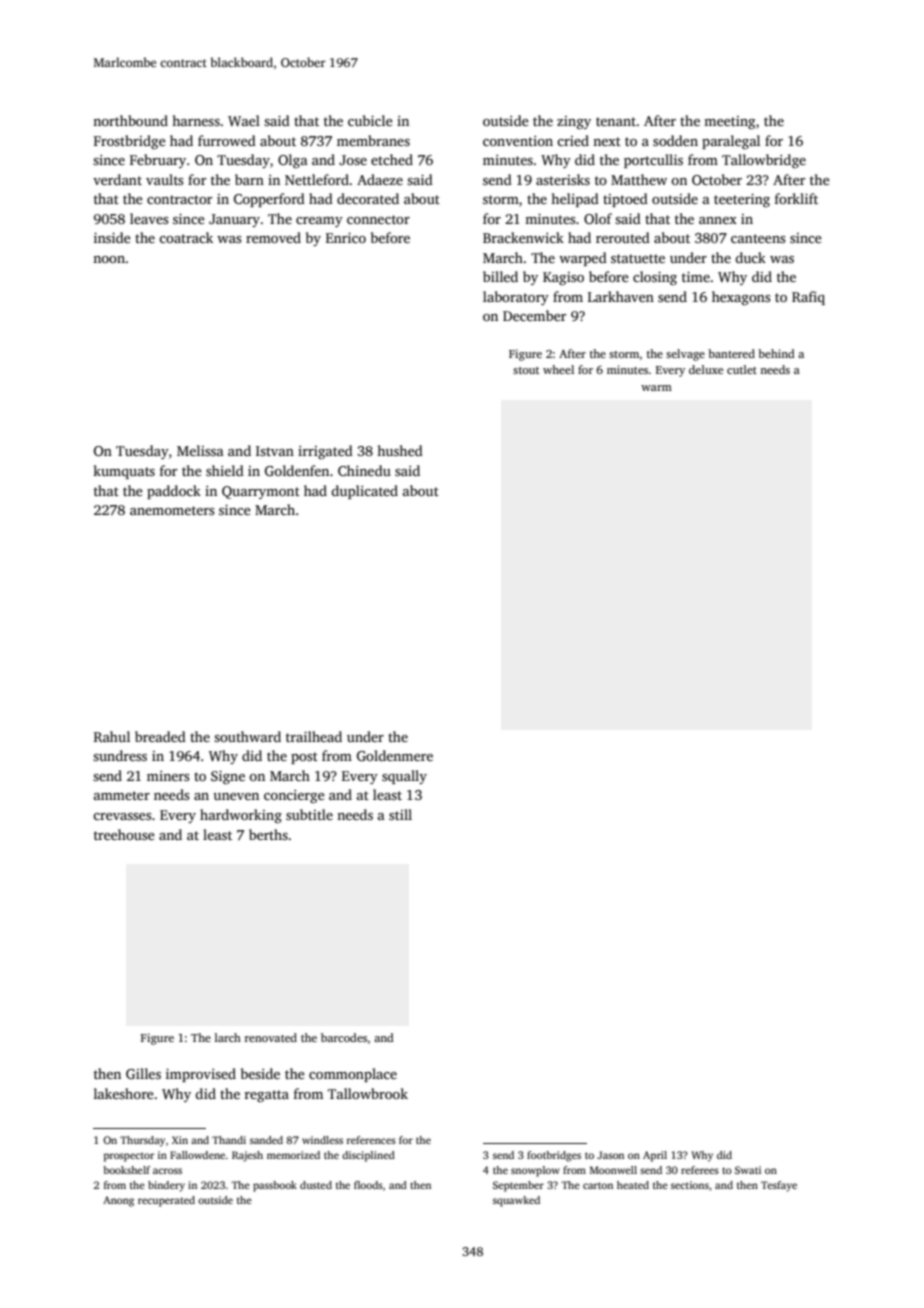 The height and width of the document is (1308, 924). What do you see at coordinates (764, 161) in the document?
I see `Tallowbridge` at bounding box center [764, 161].
